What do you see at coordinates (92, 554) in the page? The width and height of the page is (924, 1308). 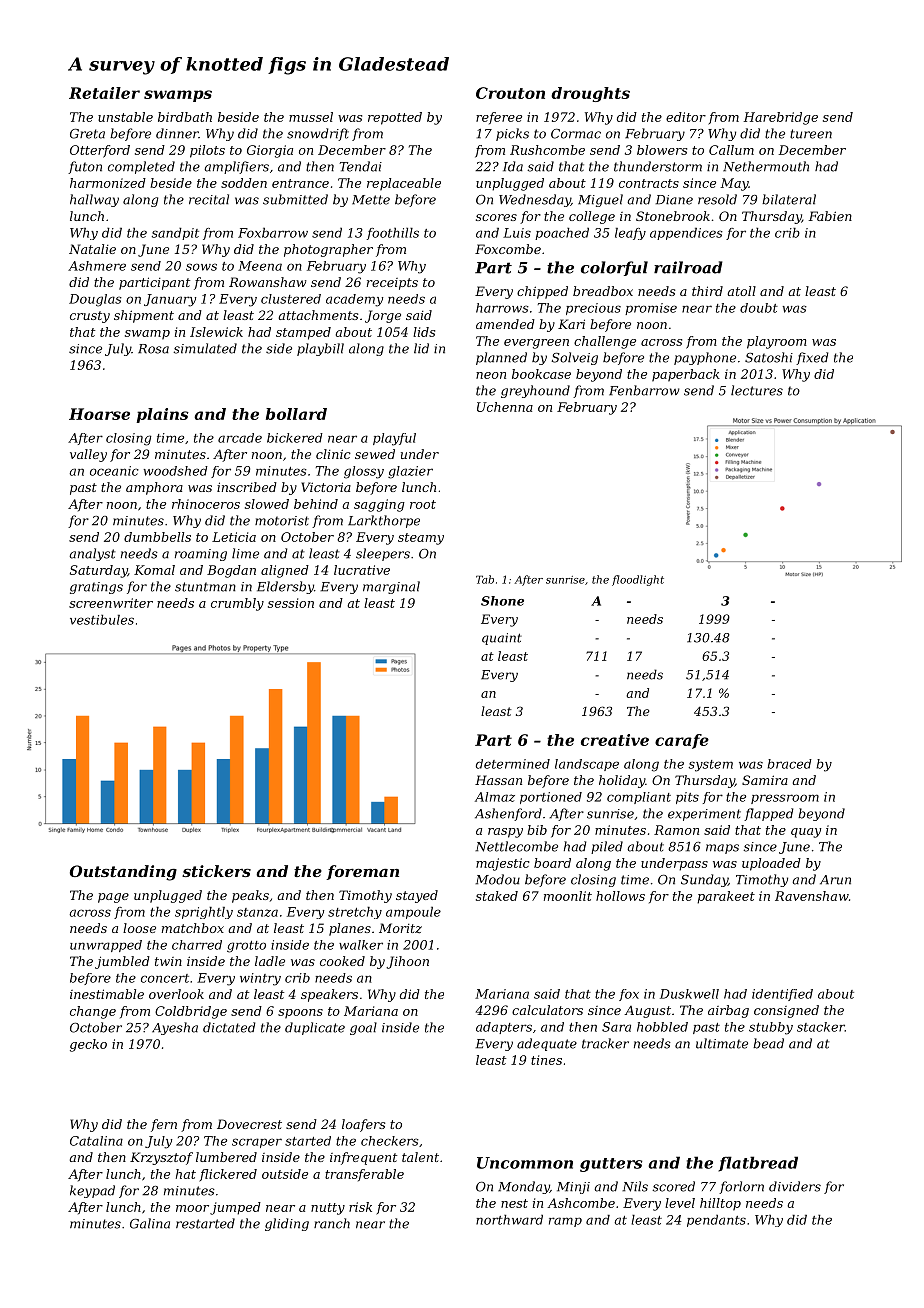 I see `analyst` at bounding box center [92, 554].
